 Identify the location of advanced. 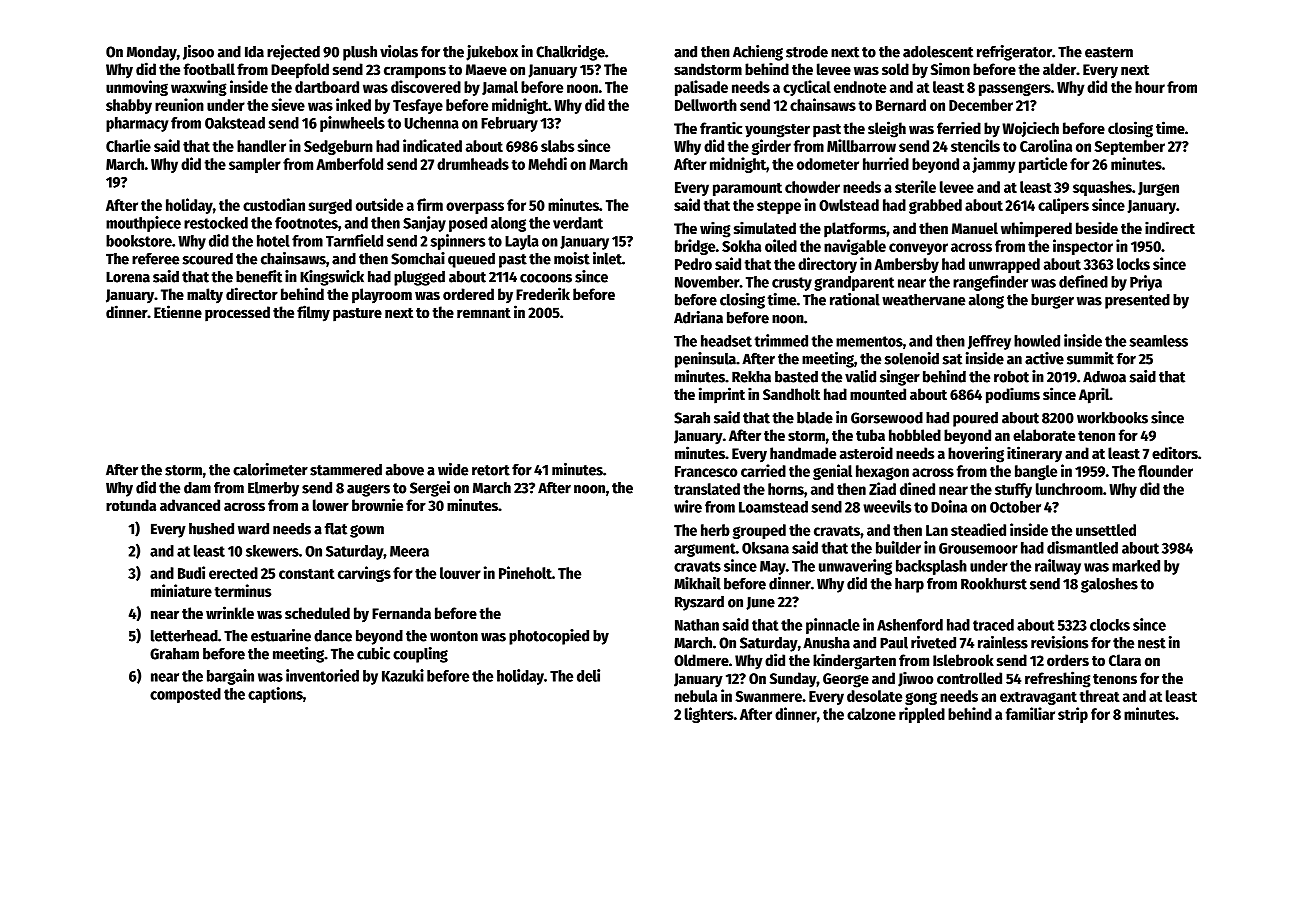
(190, 505).
